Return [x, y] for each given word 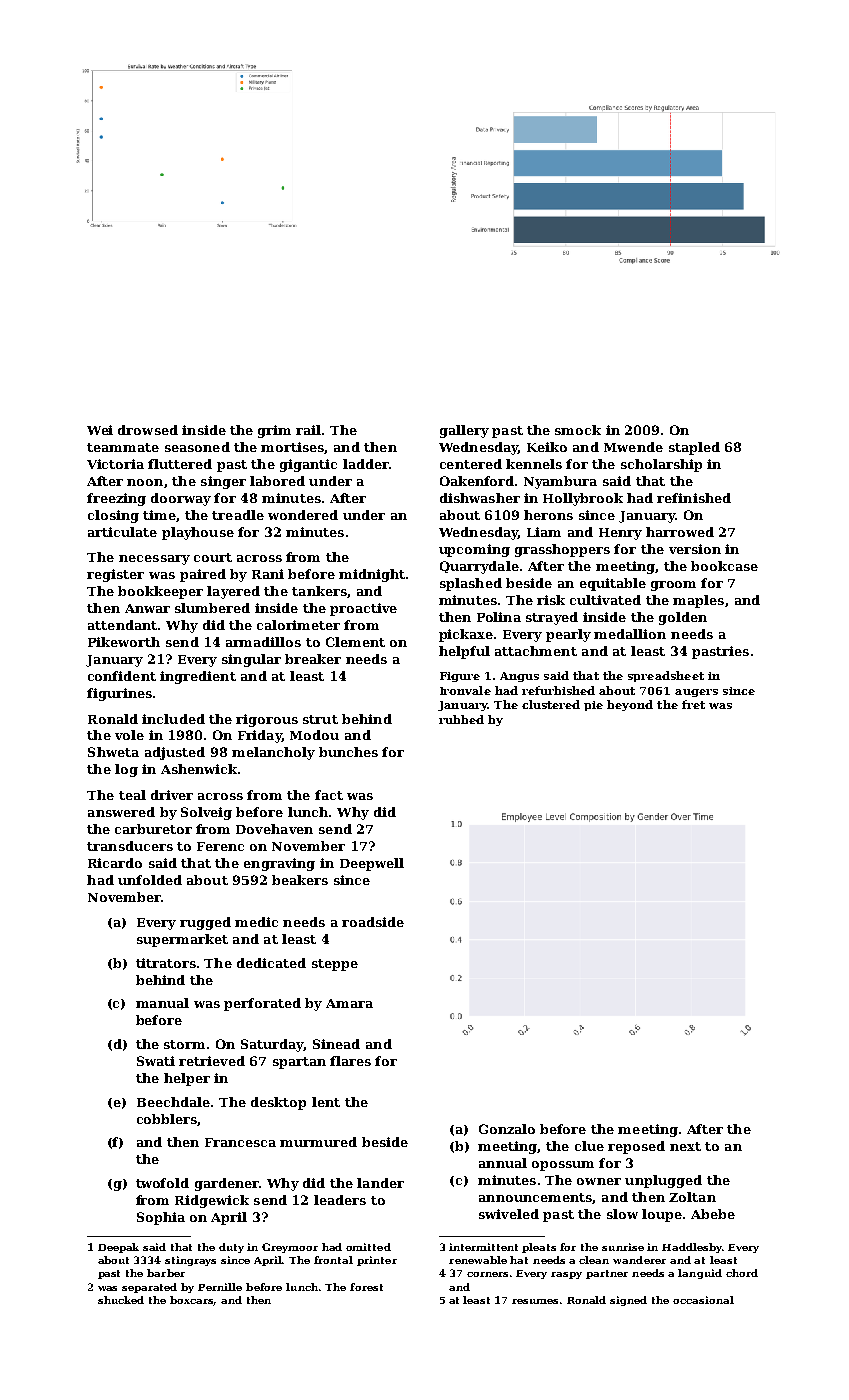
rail [308, 430]
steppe [335, 965]
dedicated [271, 963]
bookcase [724, 566]
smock [578, 430]
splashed [471, 584]
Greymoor [290, 1248]
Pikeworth [124, 642]
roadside [373, 922]
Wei [100, 430]
